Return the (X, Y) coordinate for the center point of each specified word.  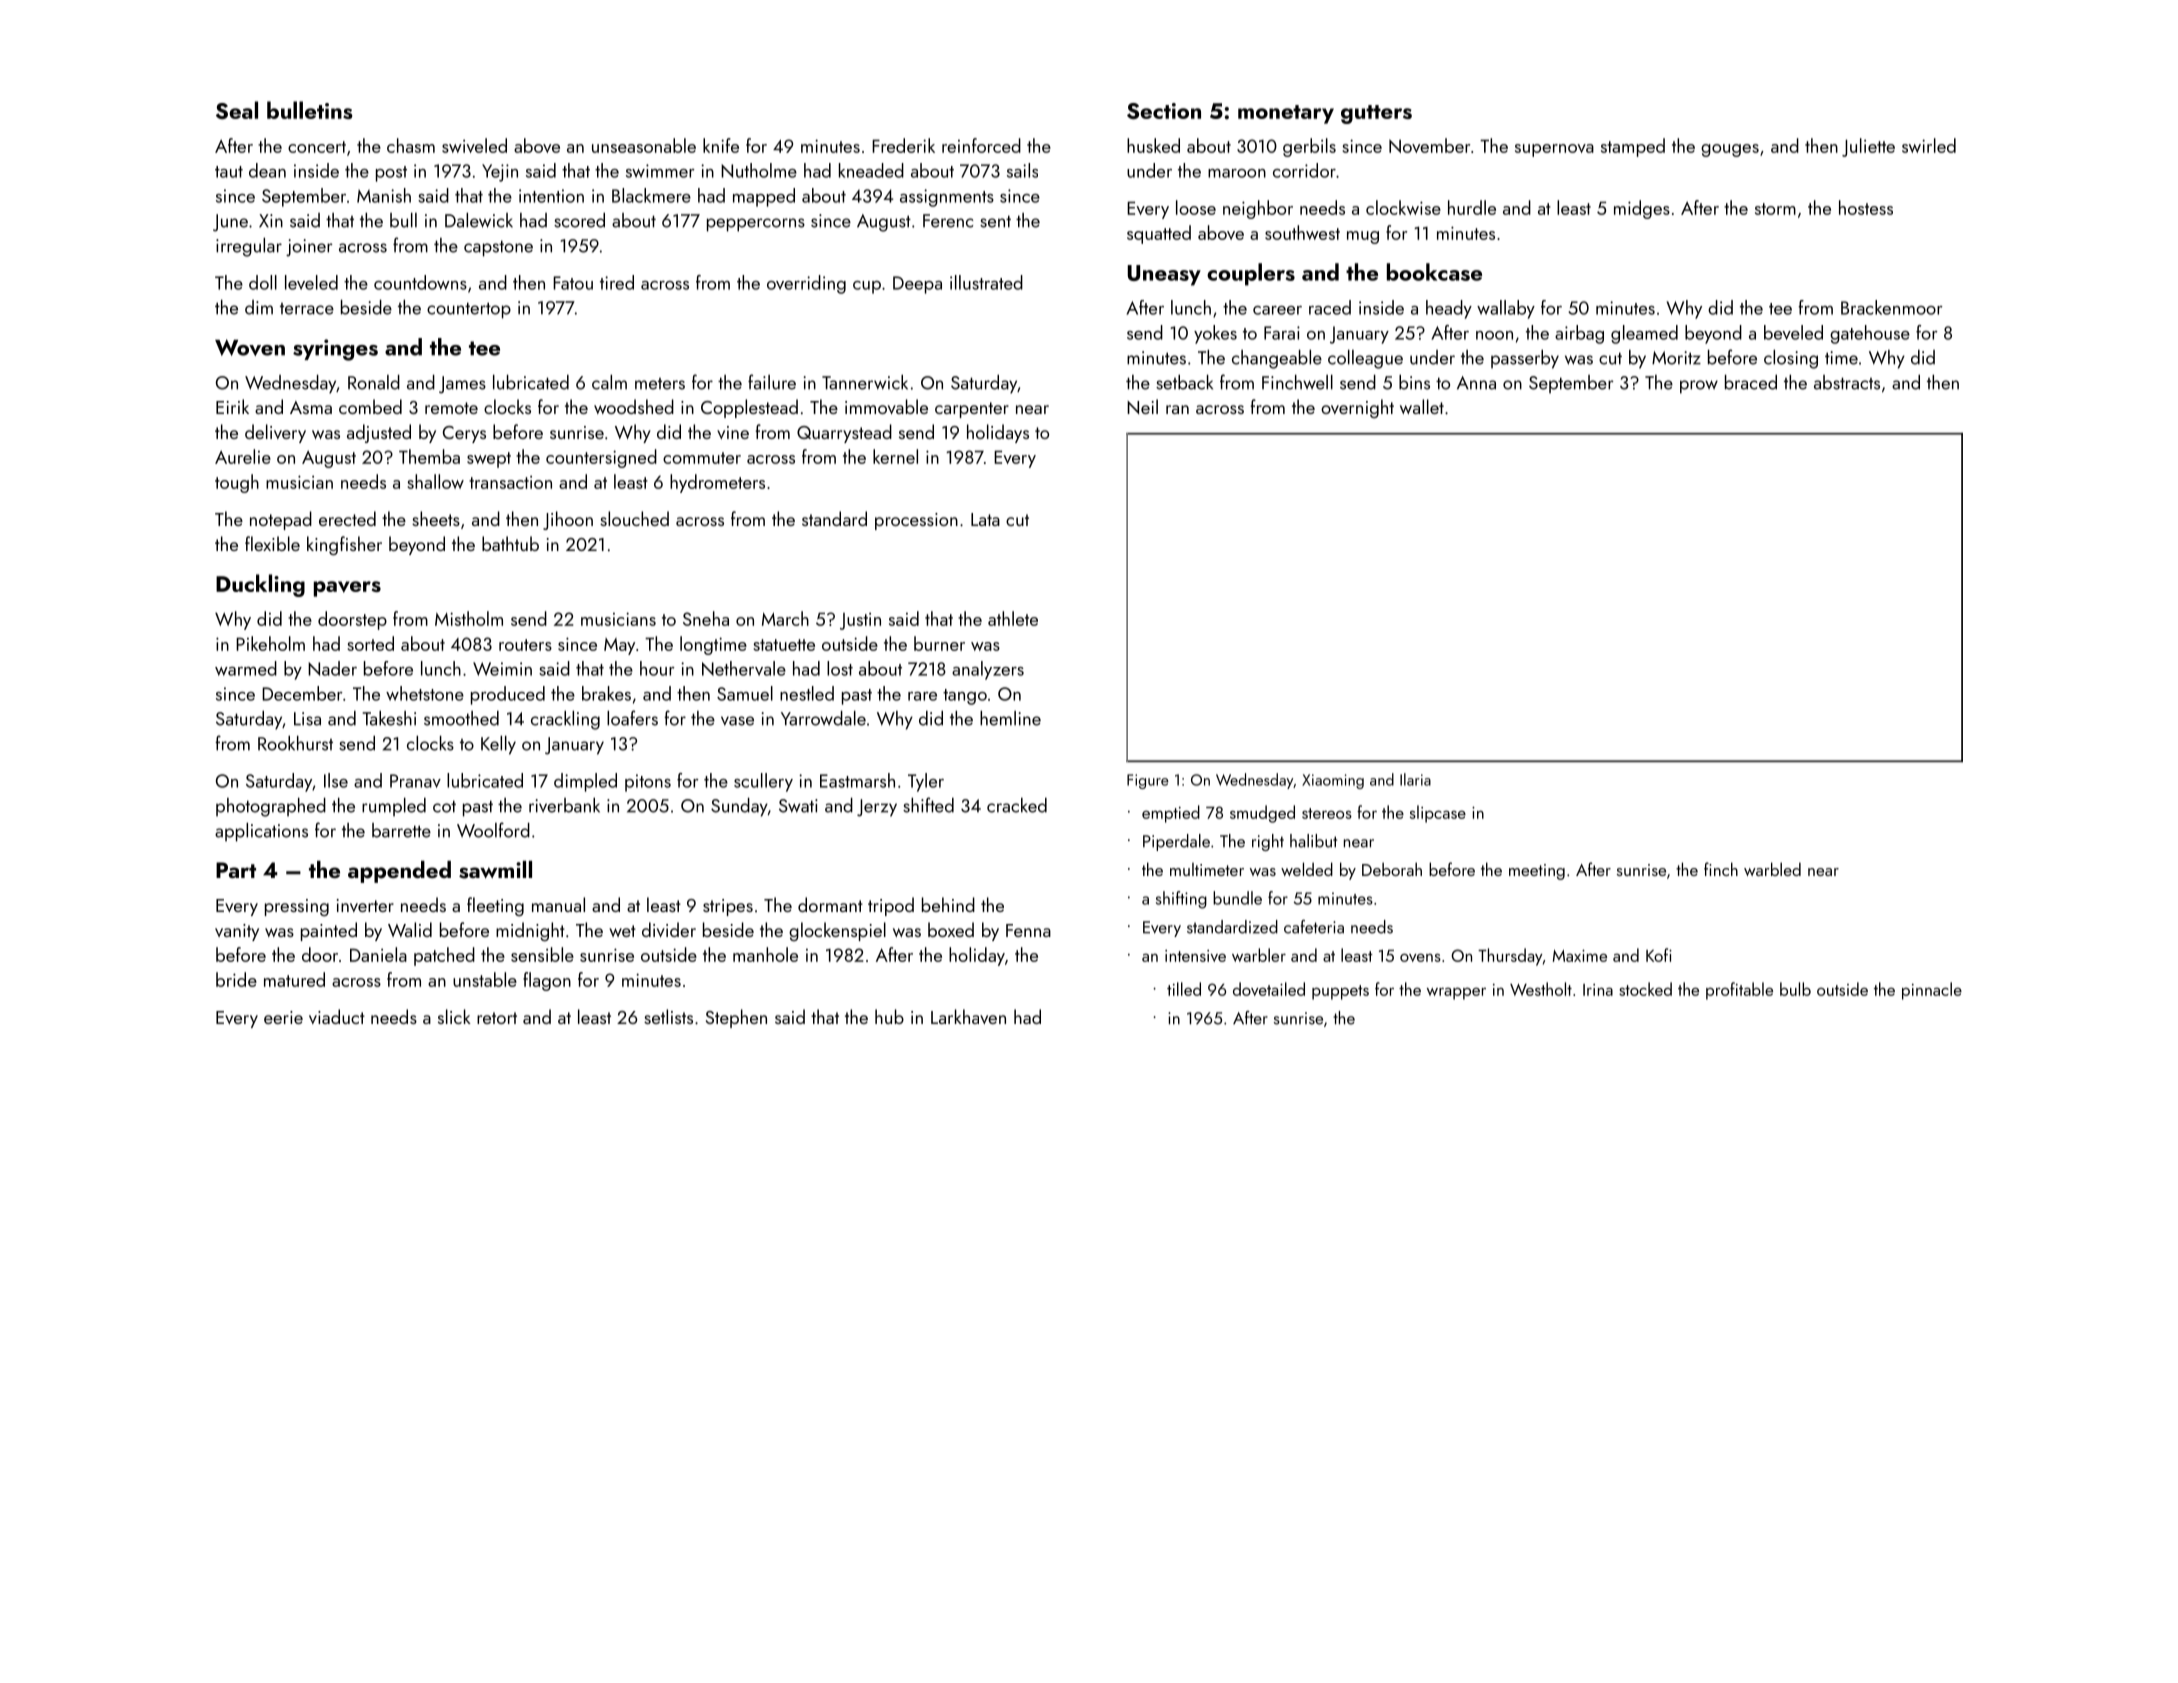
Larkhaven (968, 1016)
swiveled (474, 145)
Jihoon (568, 520)
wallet (1422, 406)
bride (236, 979)
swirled (1929, 145)
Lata (985, 519)
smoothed (461, 718)
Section (1164, 111)
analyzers (988, 670)
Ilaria (1415, 779)
